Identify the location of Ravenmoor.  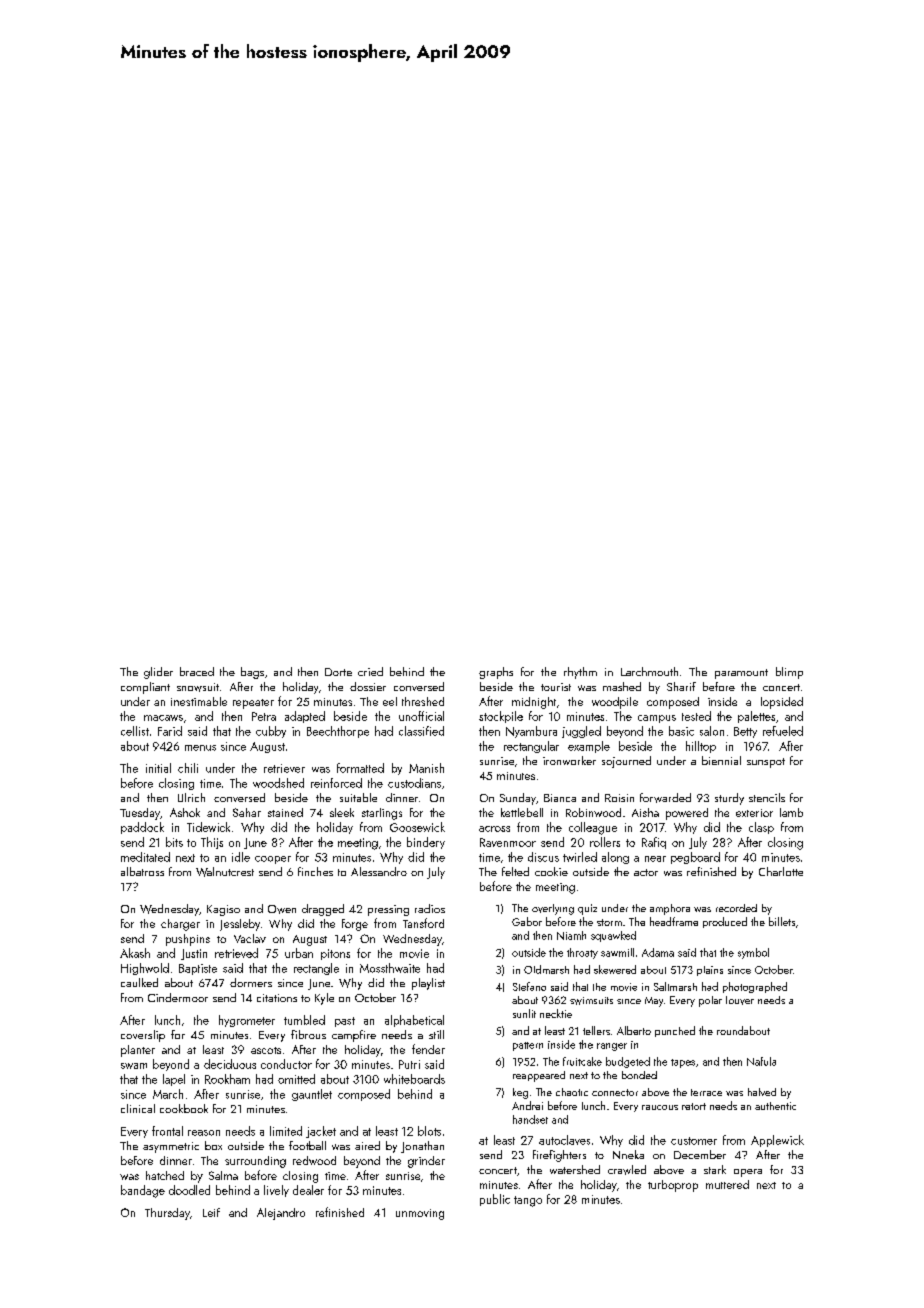
(508, 842).
